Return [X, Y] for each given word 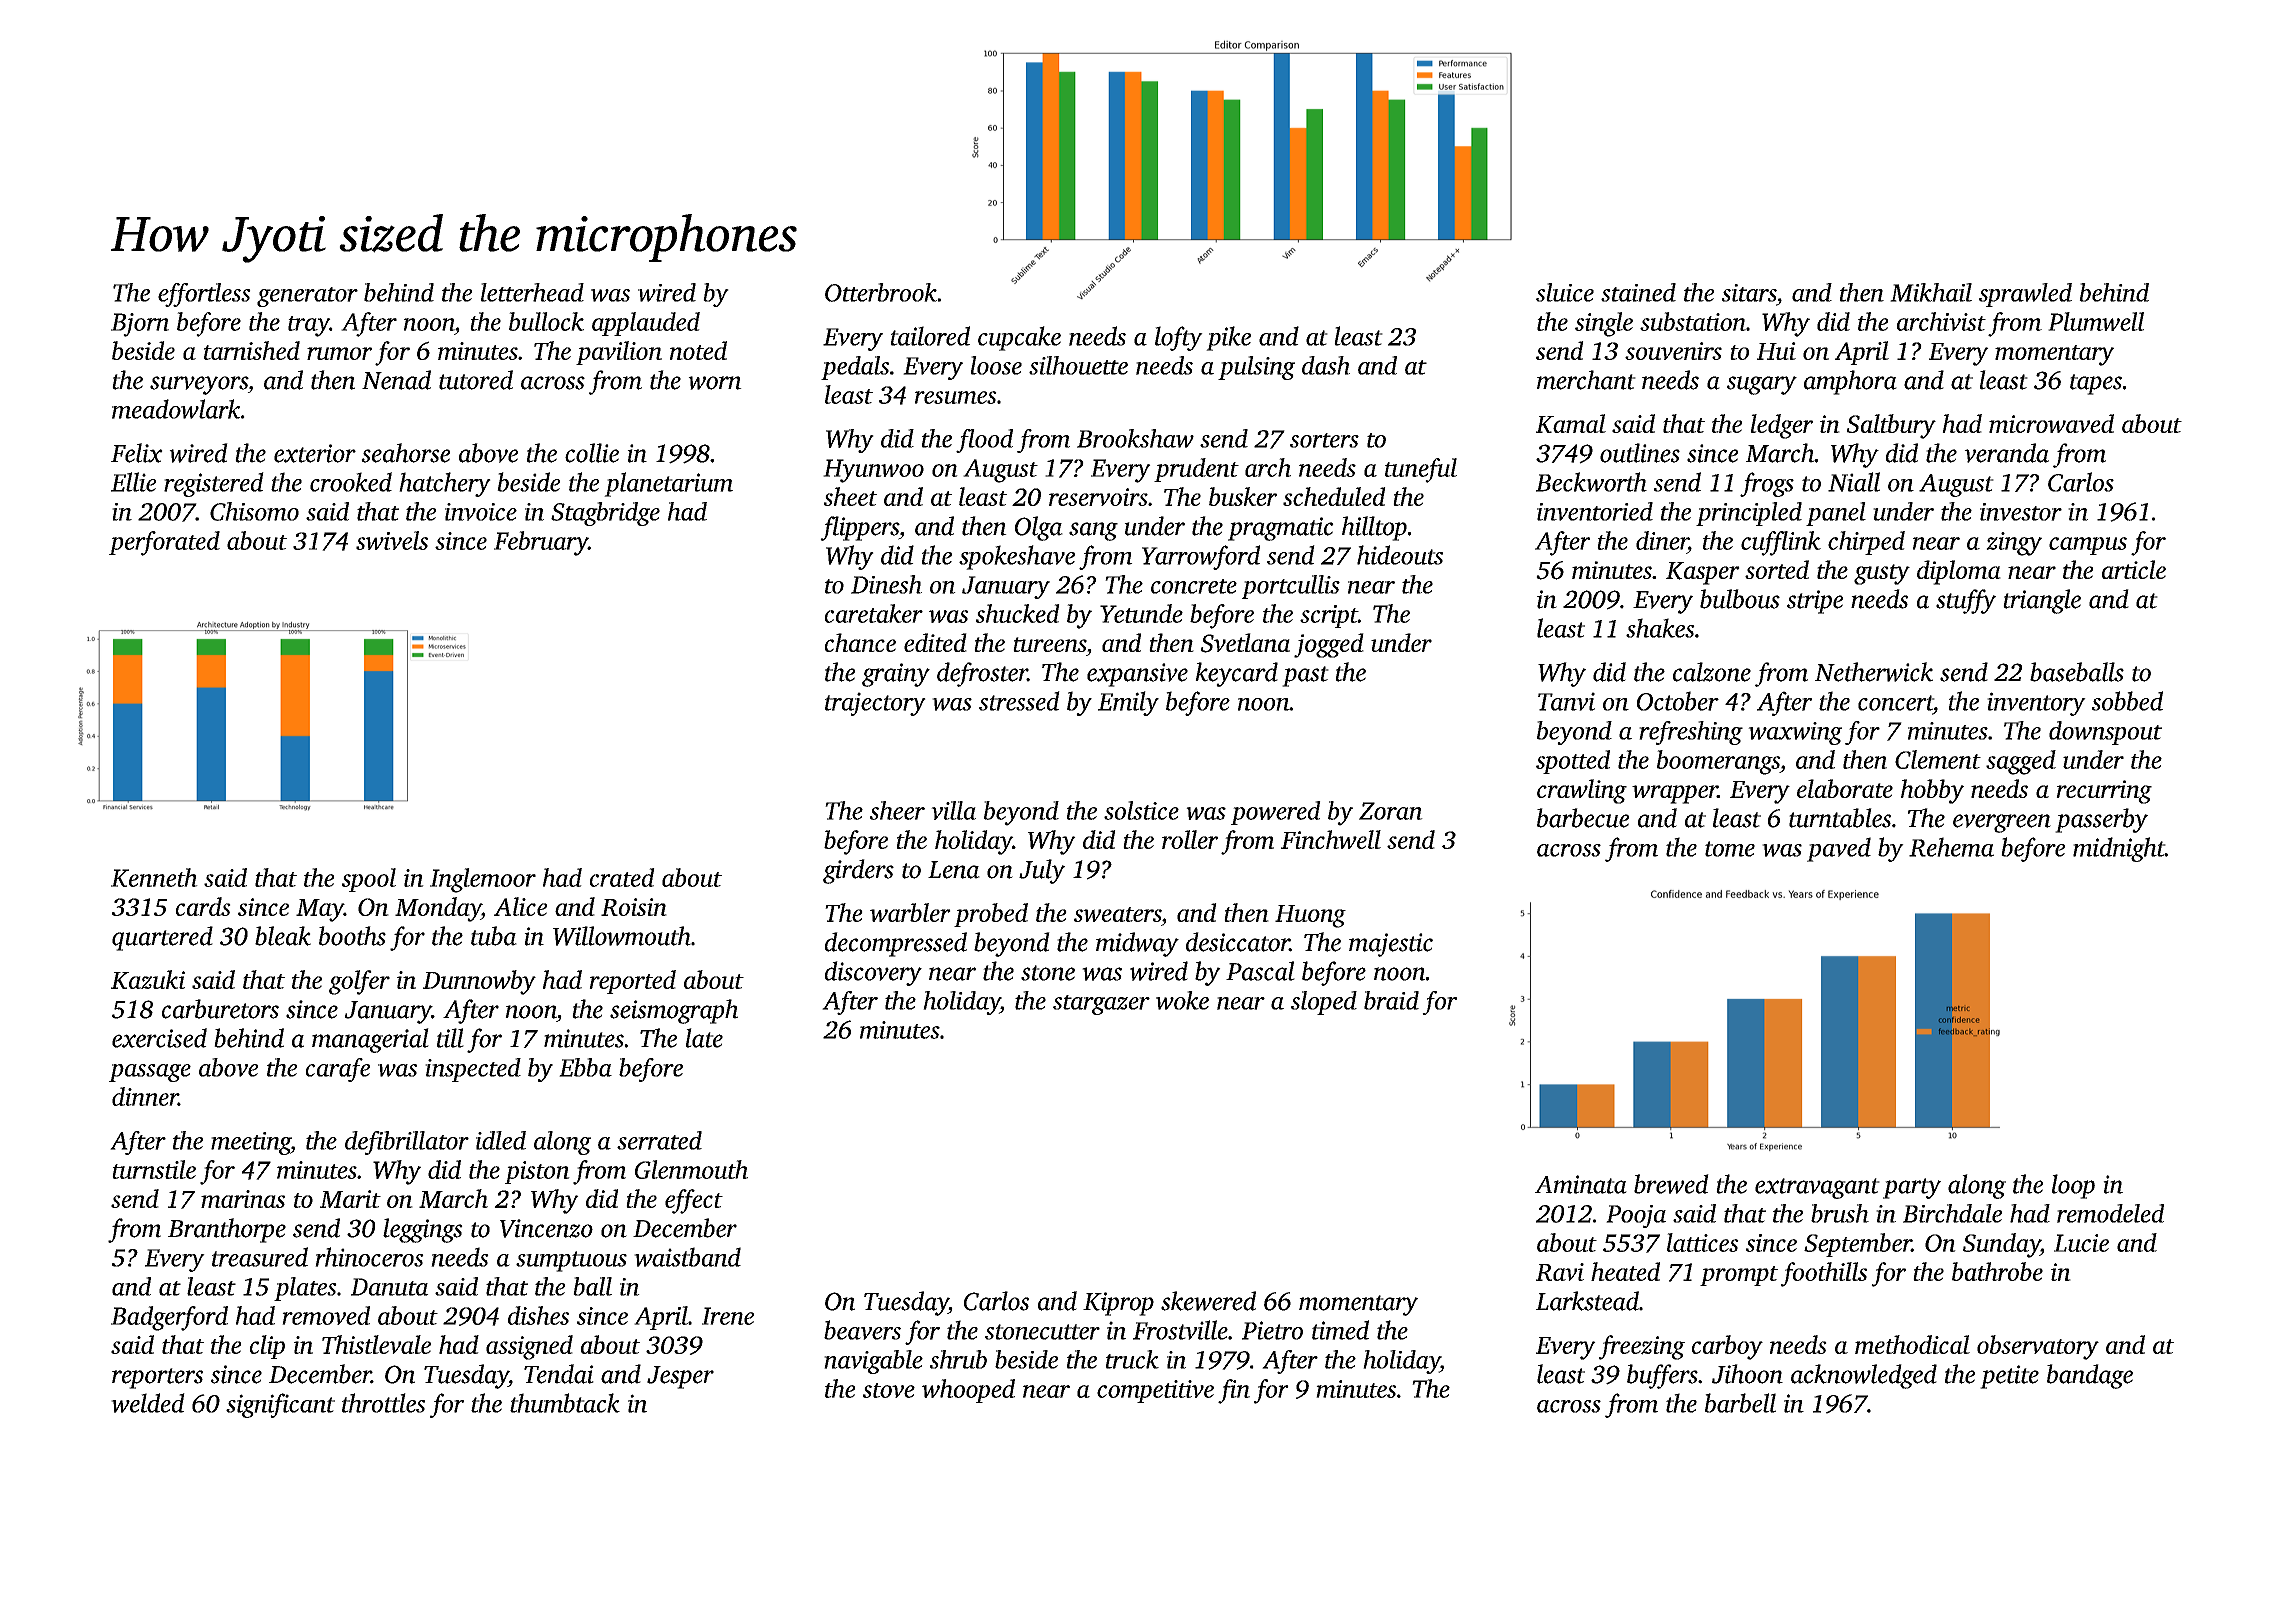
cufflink [1781, 543]
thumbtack [565, 1403]
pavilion [619, 353]
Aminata [1581, 1184]
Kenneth [154, 877]
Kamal [1571, 423]
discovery [873, 973]
